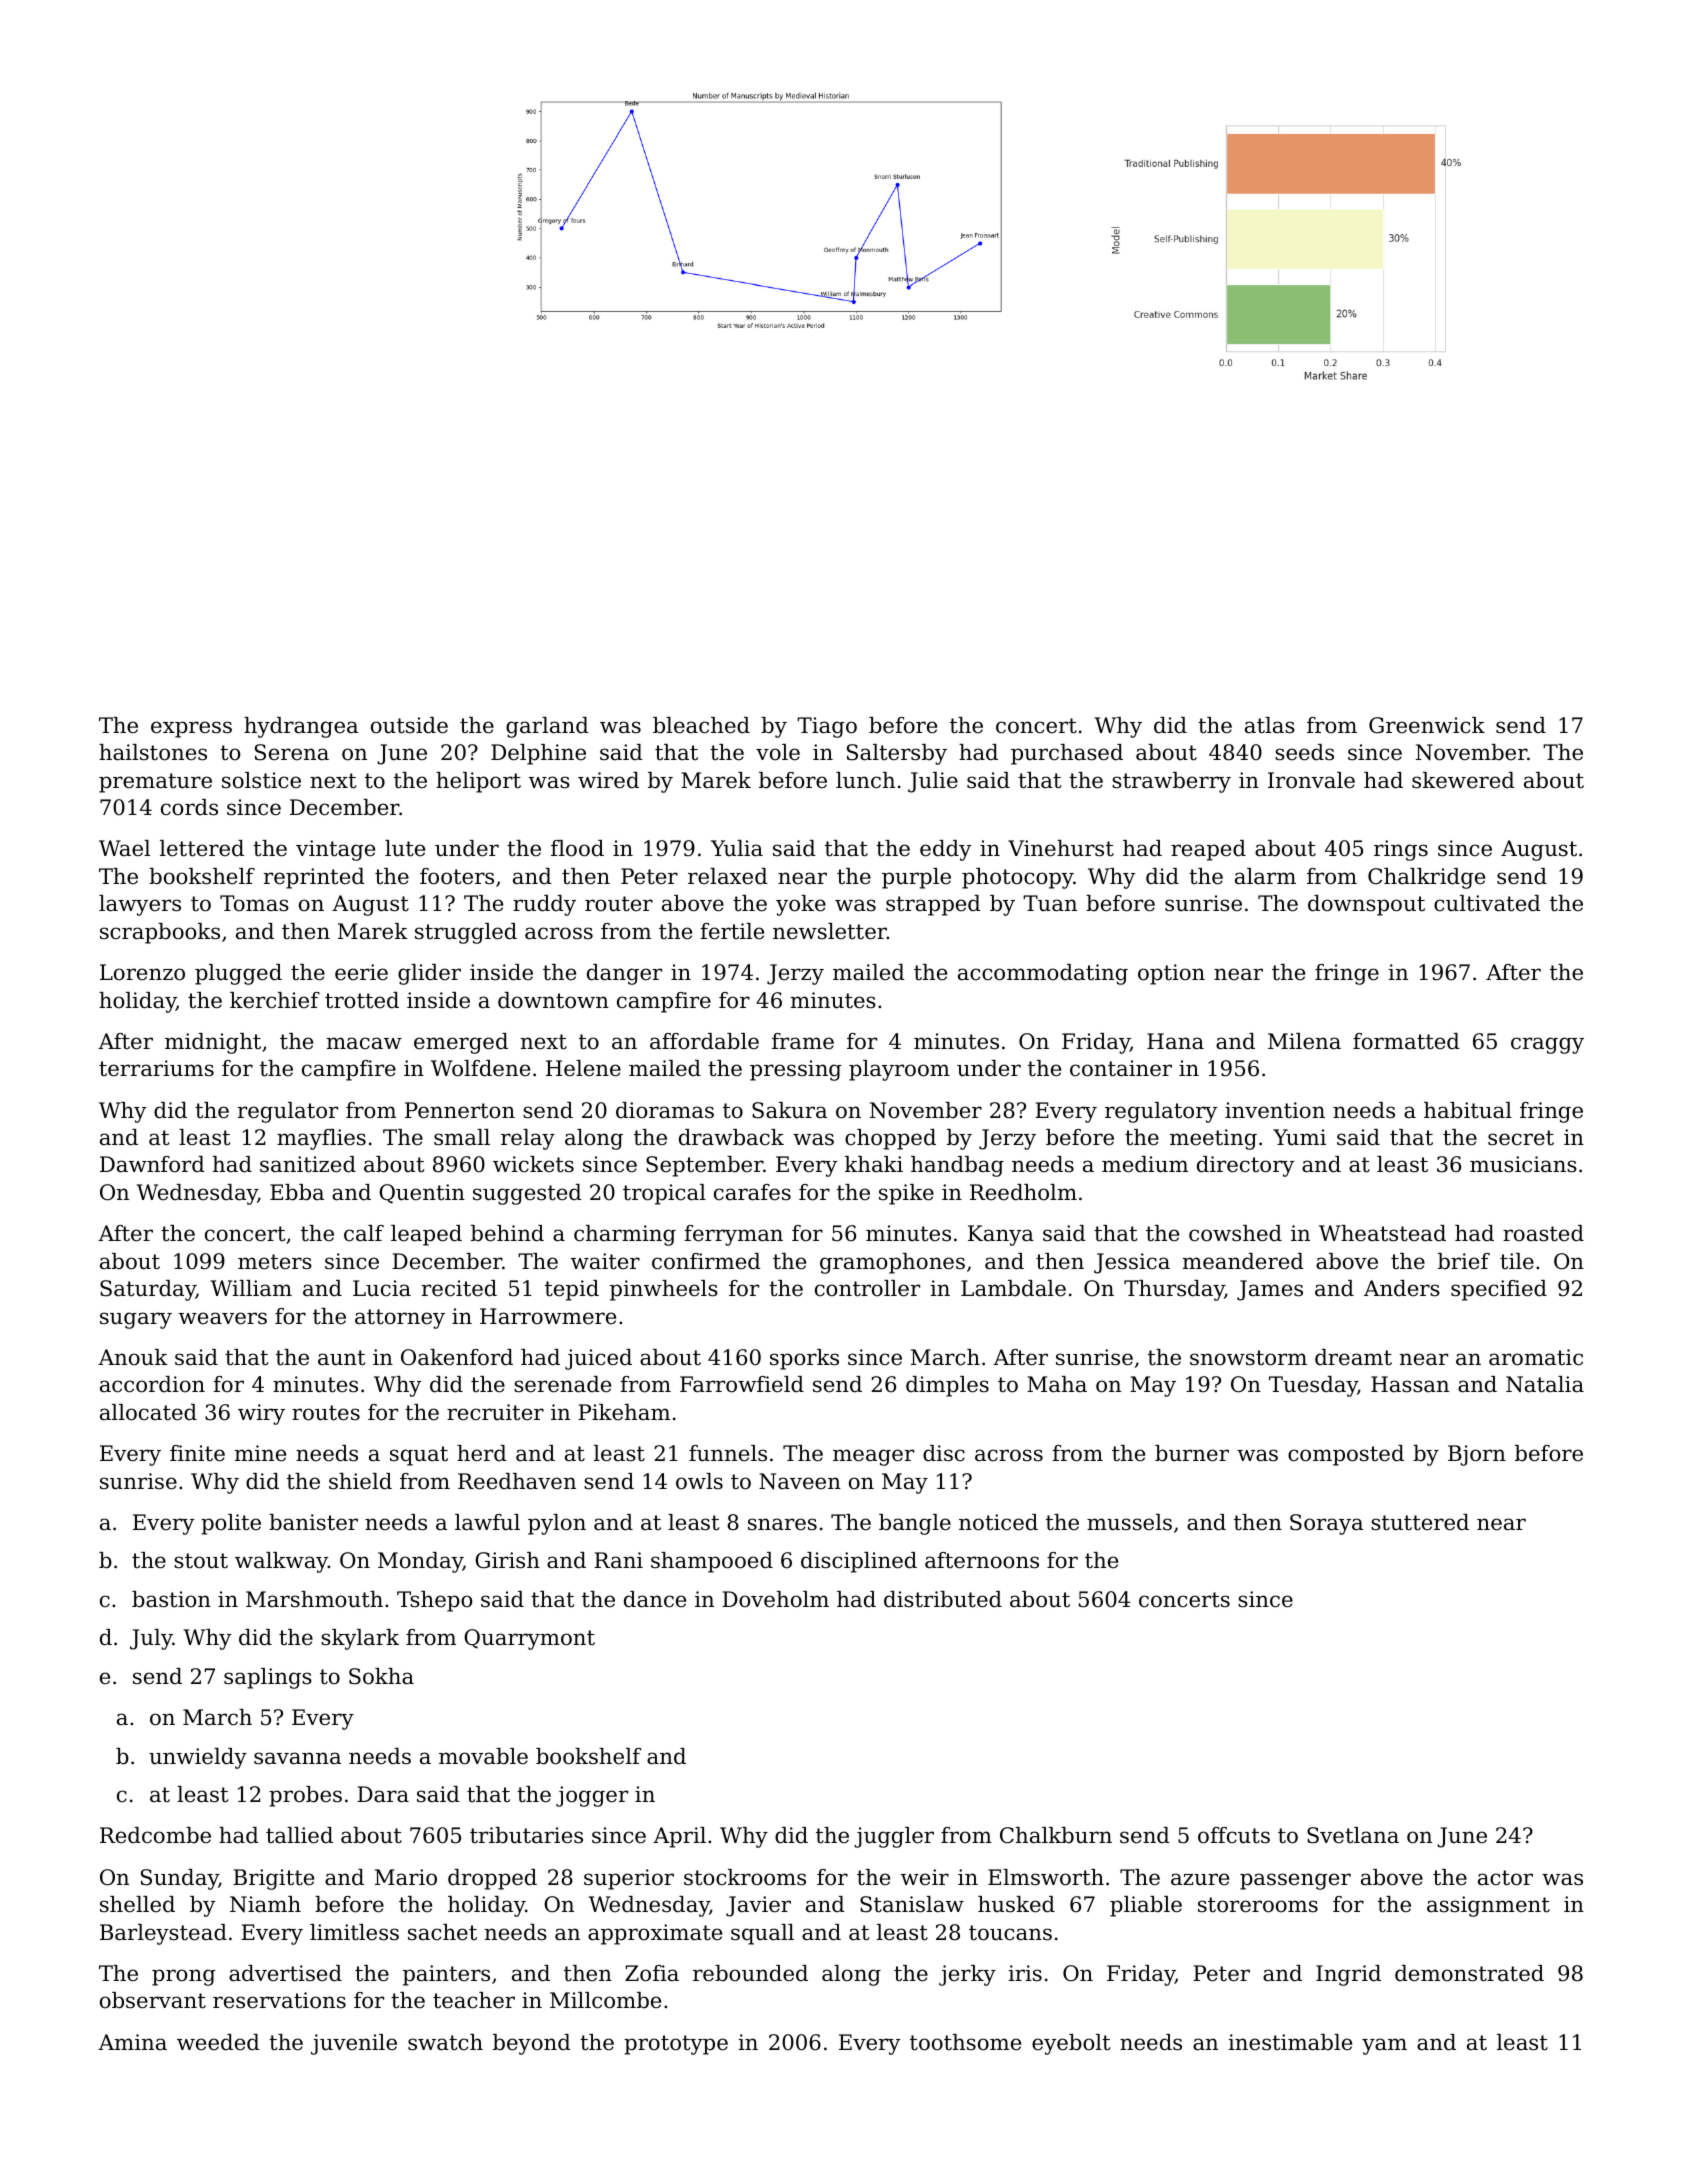 The width and height of the screenshot is (1683, 2178). Describe the element at coordinates (409, 725) in the screenshot. I see `outside` at that location.
